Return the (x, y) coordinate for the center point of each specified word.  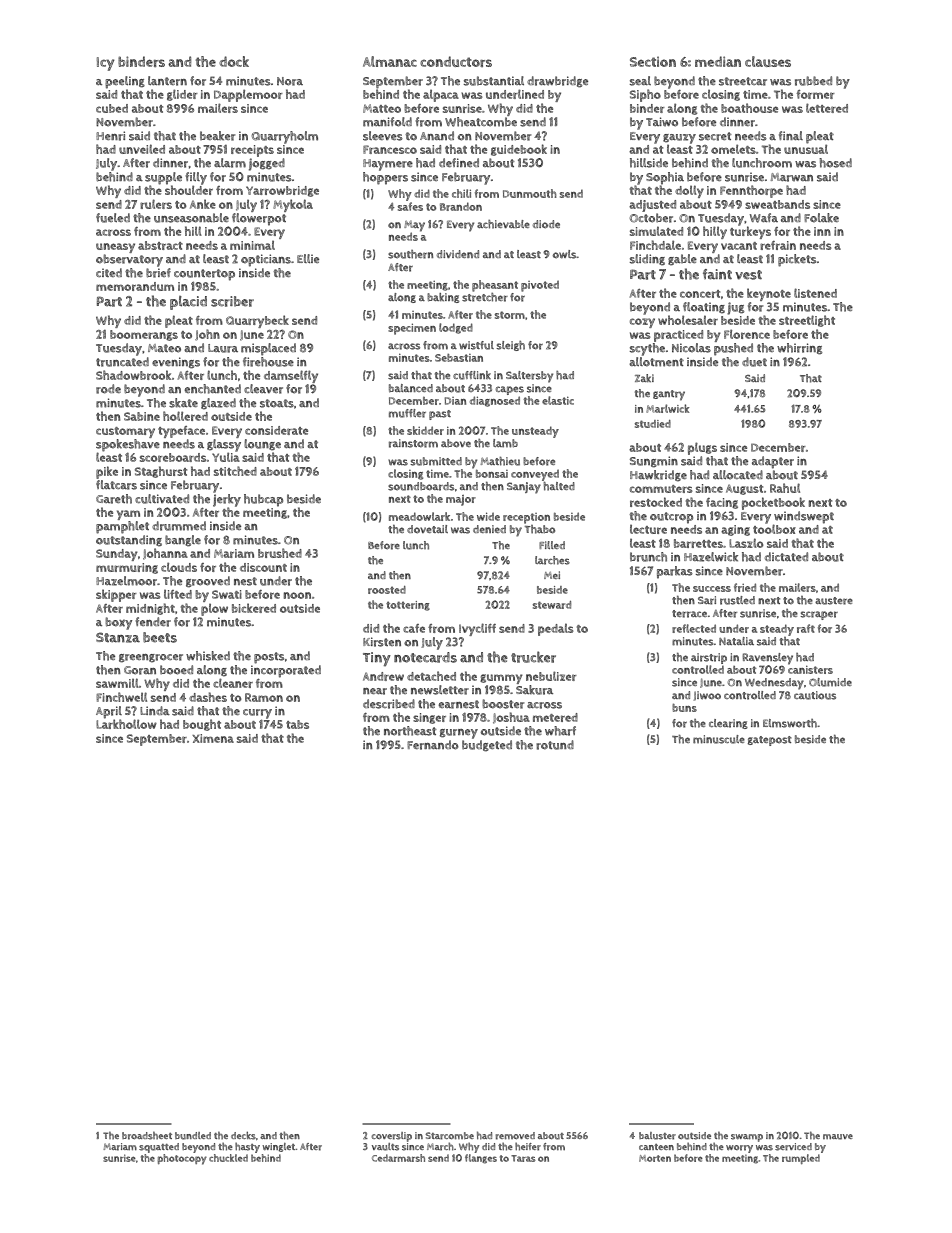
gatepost (770, 741)
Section (653, 61)
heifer (528, 1146)
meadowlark (419, 516)
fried (745, 587)
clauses (768, 61)
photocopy (182, 1159)
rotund (555, 745)
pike (107, 472)
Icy (106, 64)
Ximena (213, 738)
